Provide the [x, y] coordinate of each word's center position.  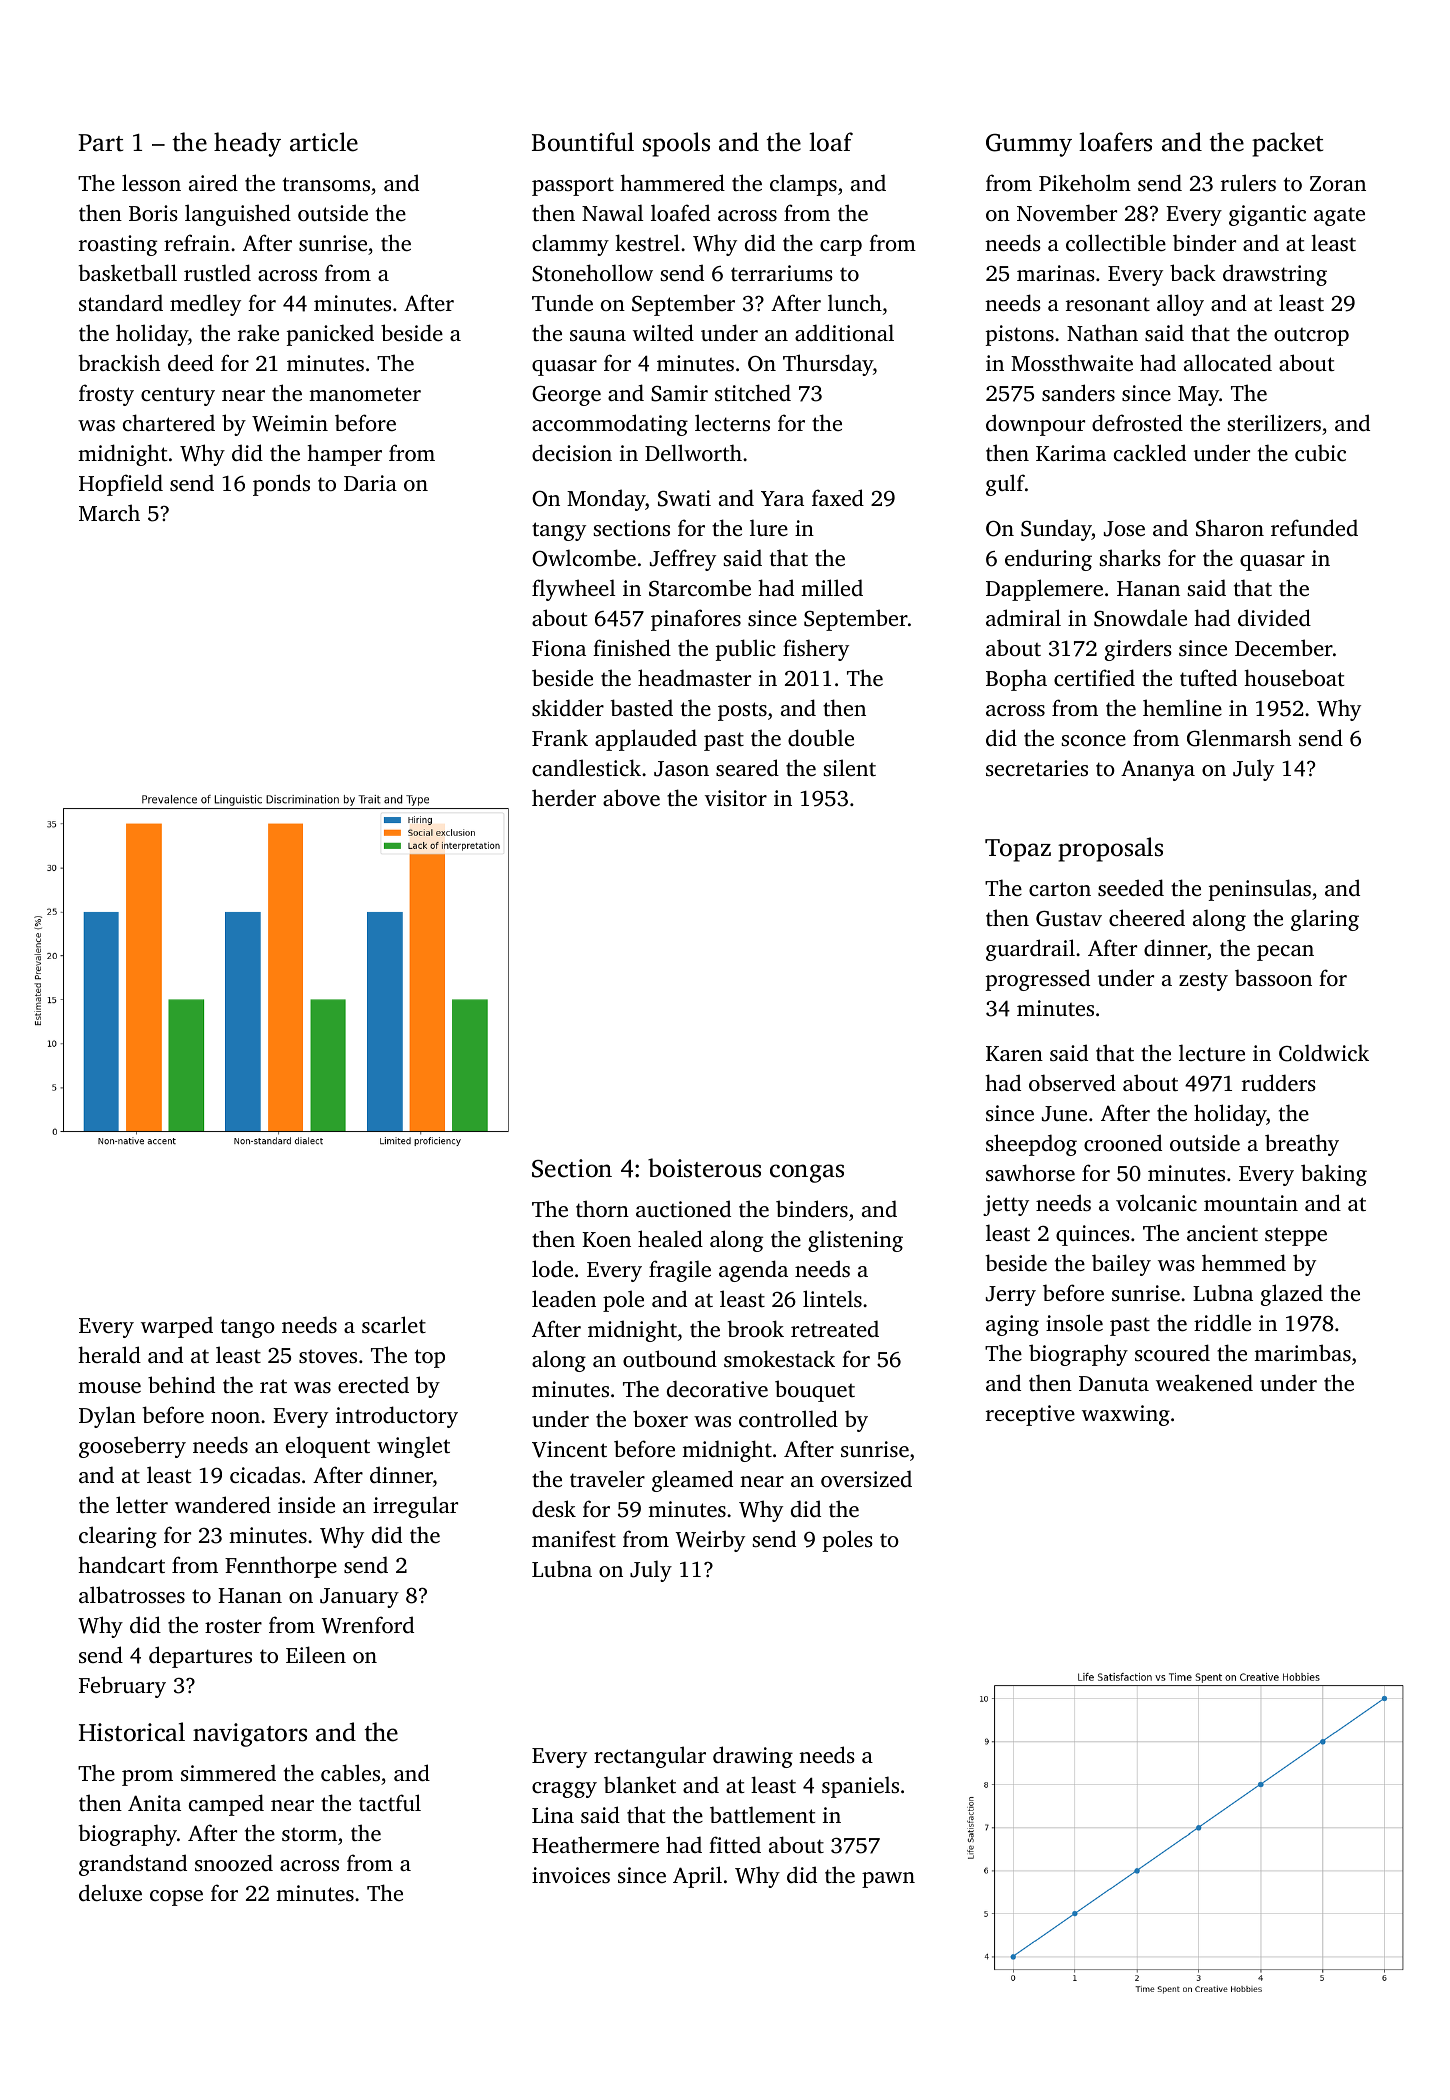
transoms [326, 184]
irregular [415, 1507]
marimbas [1302, 1352]
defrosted [1137, 422]
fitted [735, 1844]
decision [572, 452]
